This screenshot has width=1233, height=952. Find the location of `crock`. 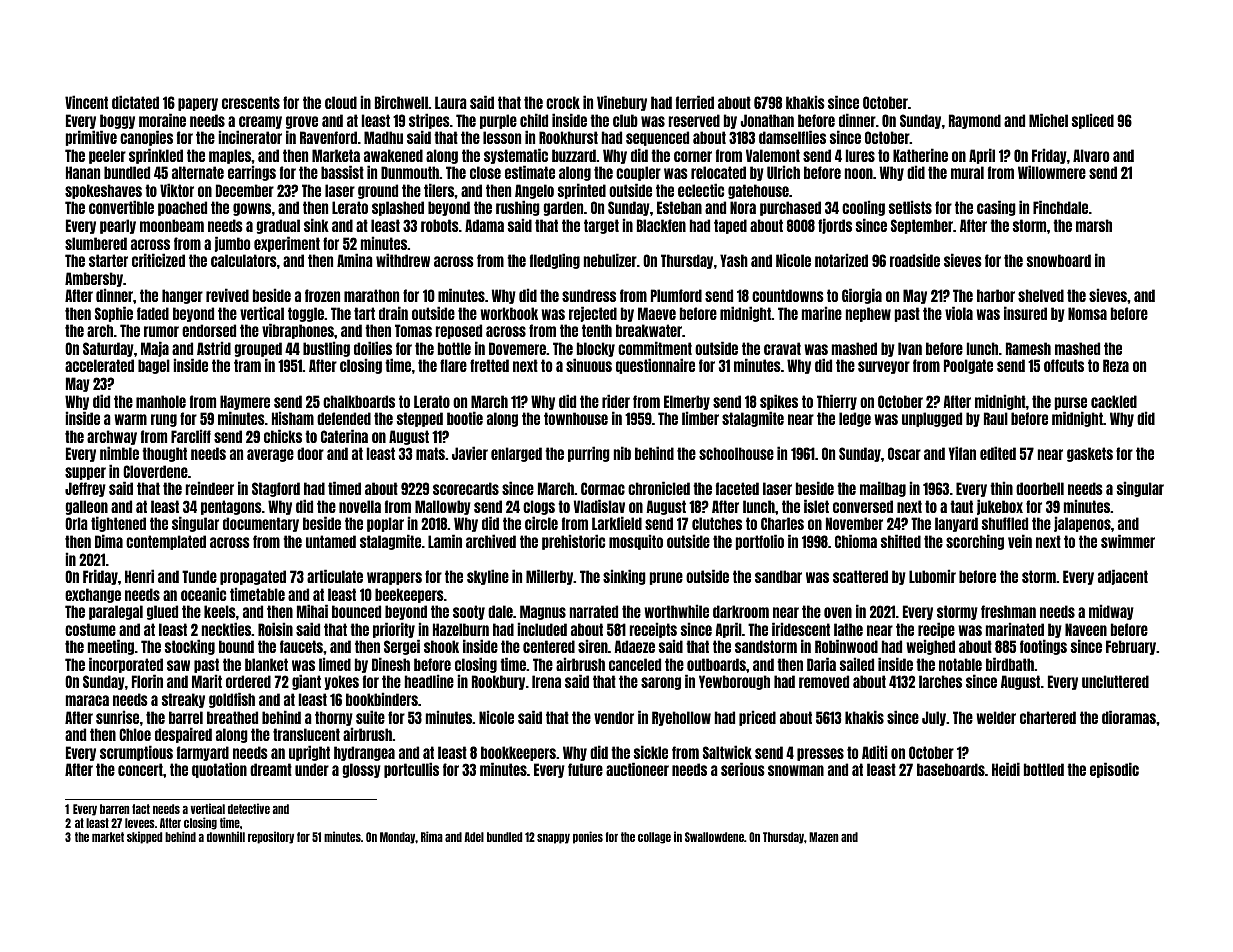

crock is located at coordinates (563, 102).
